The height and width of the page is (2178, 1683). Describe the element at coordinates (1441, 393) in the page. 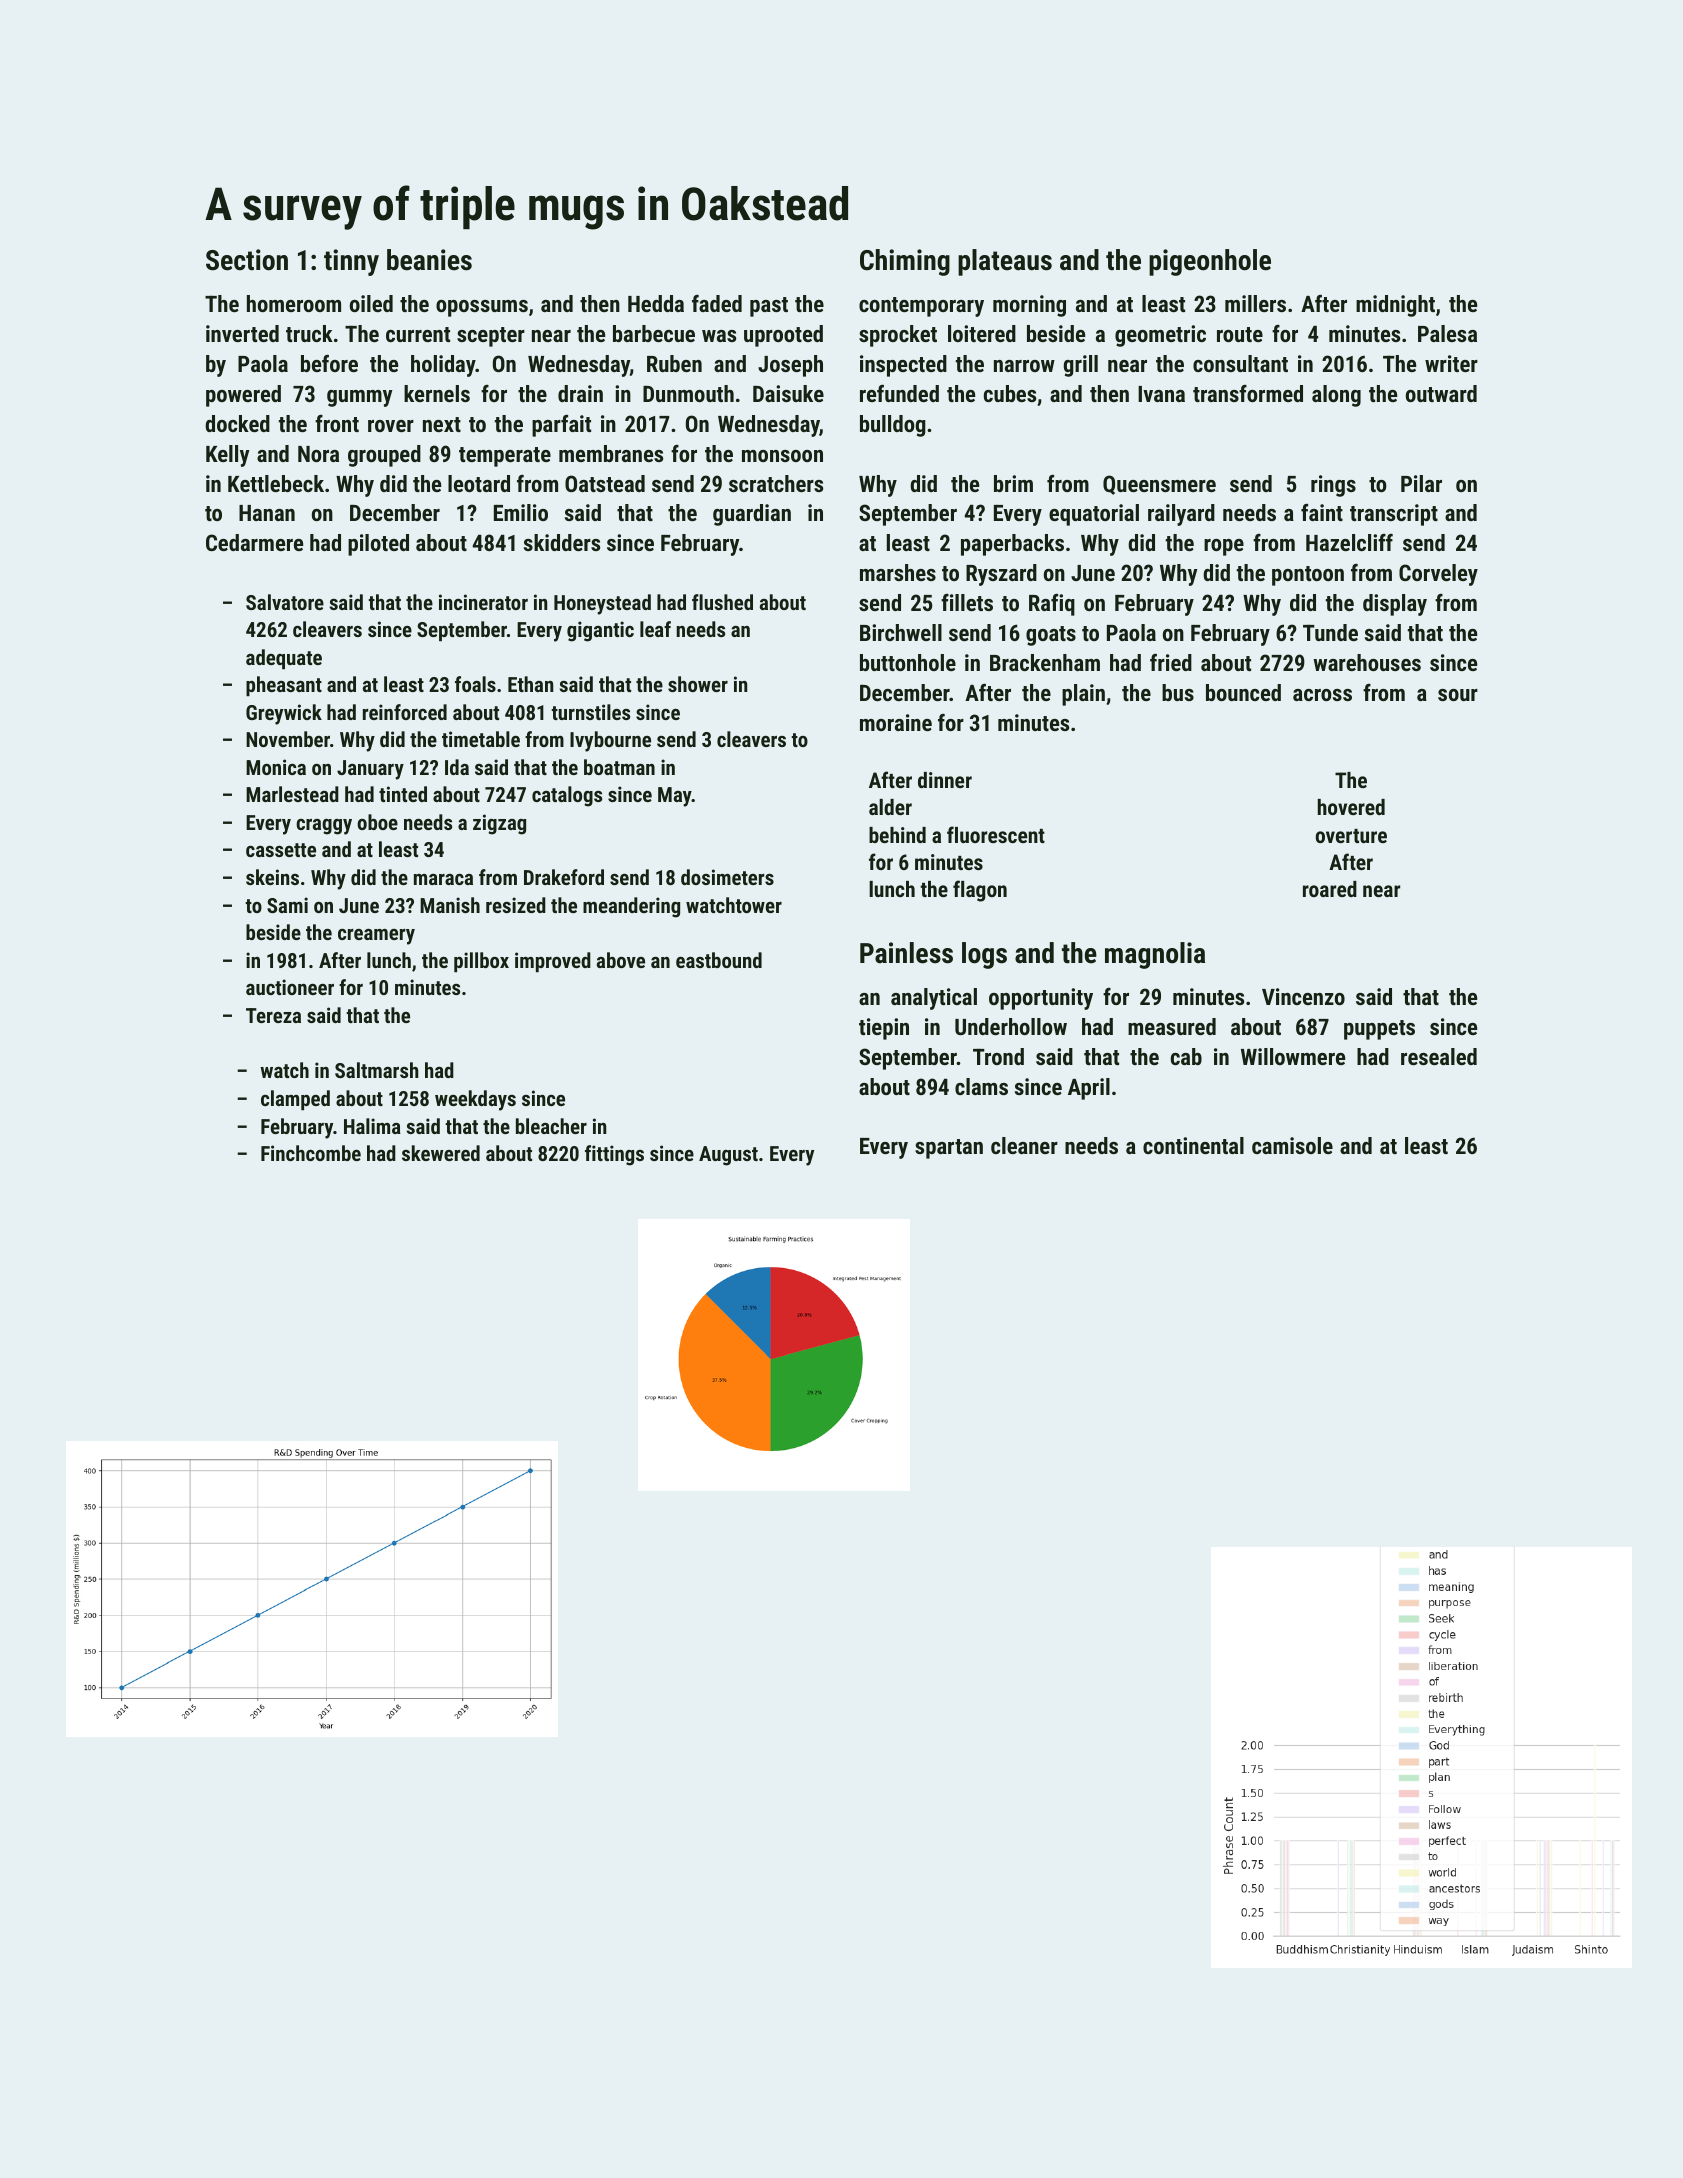

I see `outward` at that location.
